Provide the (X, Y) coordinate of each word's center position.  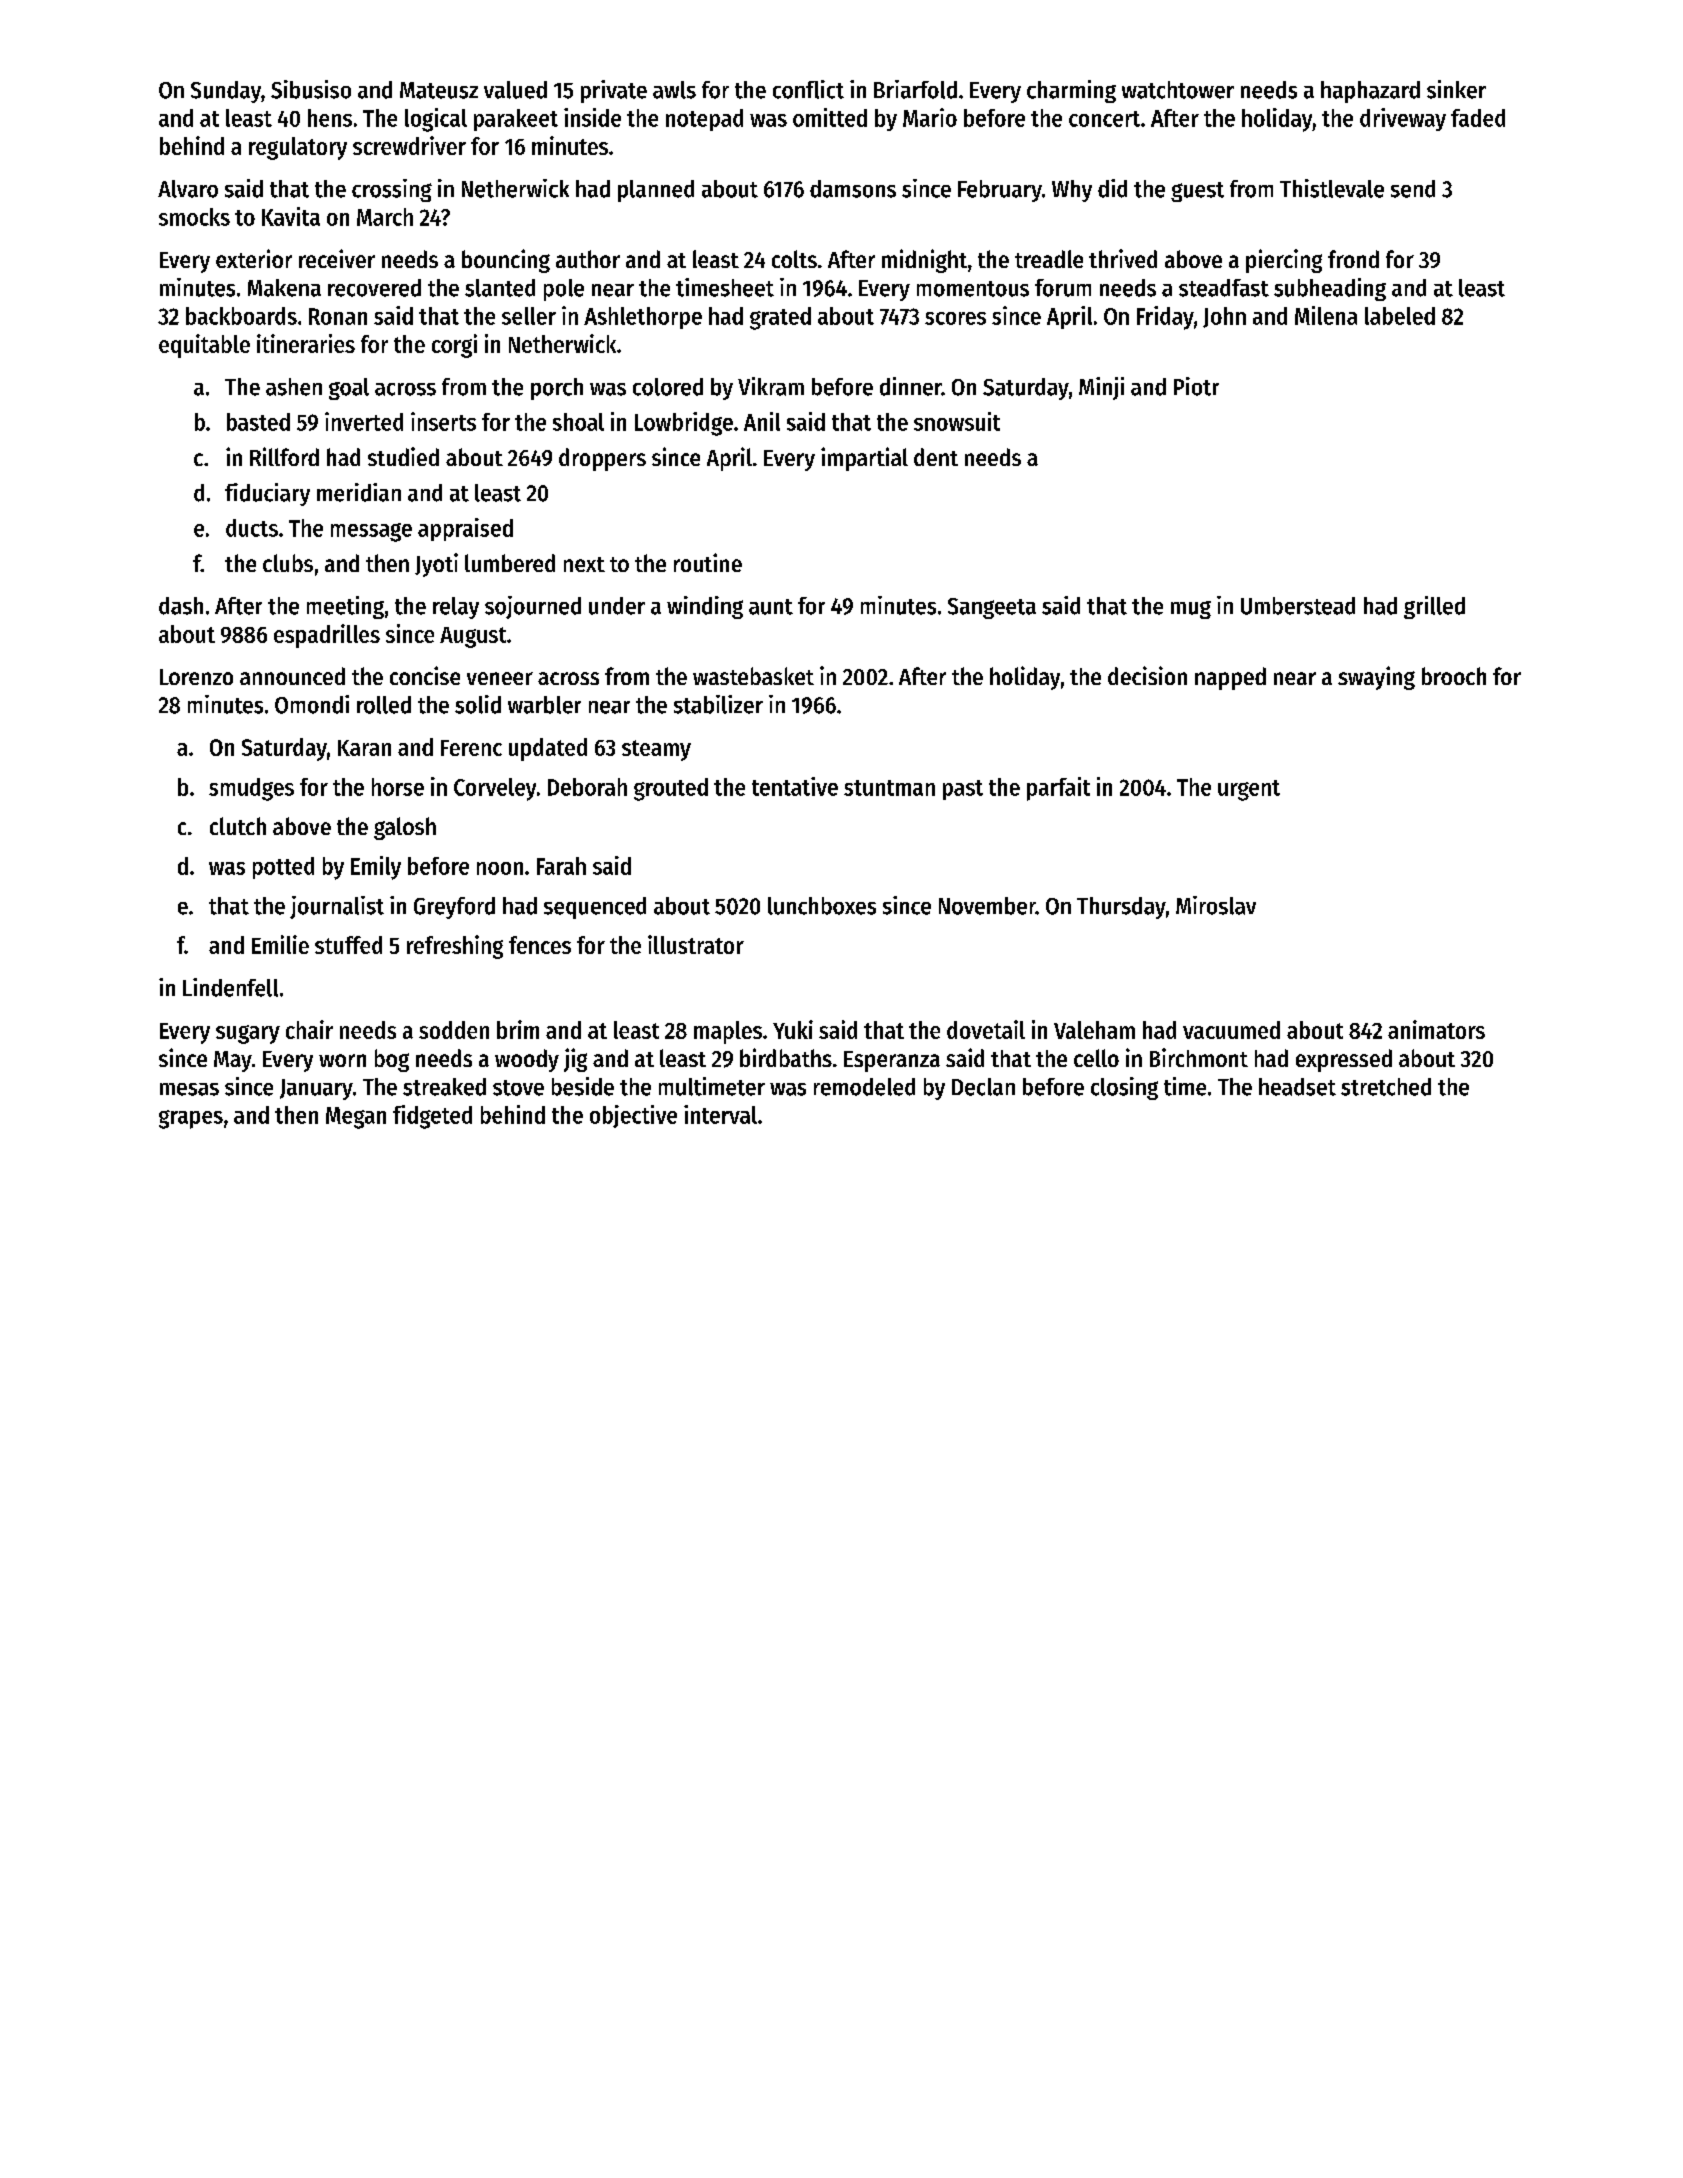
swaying (1376, 678)
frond (1353, 259)
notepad (704, 120)
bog (392, 1060)
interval (720, 1114)
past (963, 790)
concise (425, 675)
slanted (500, 288)
